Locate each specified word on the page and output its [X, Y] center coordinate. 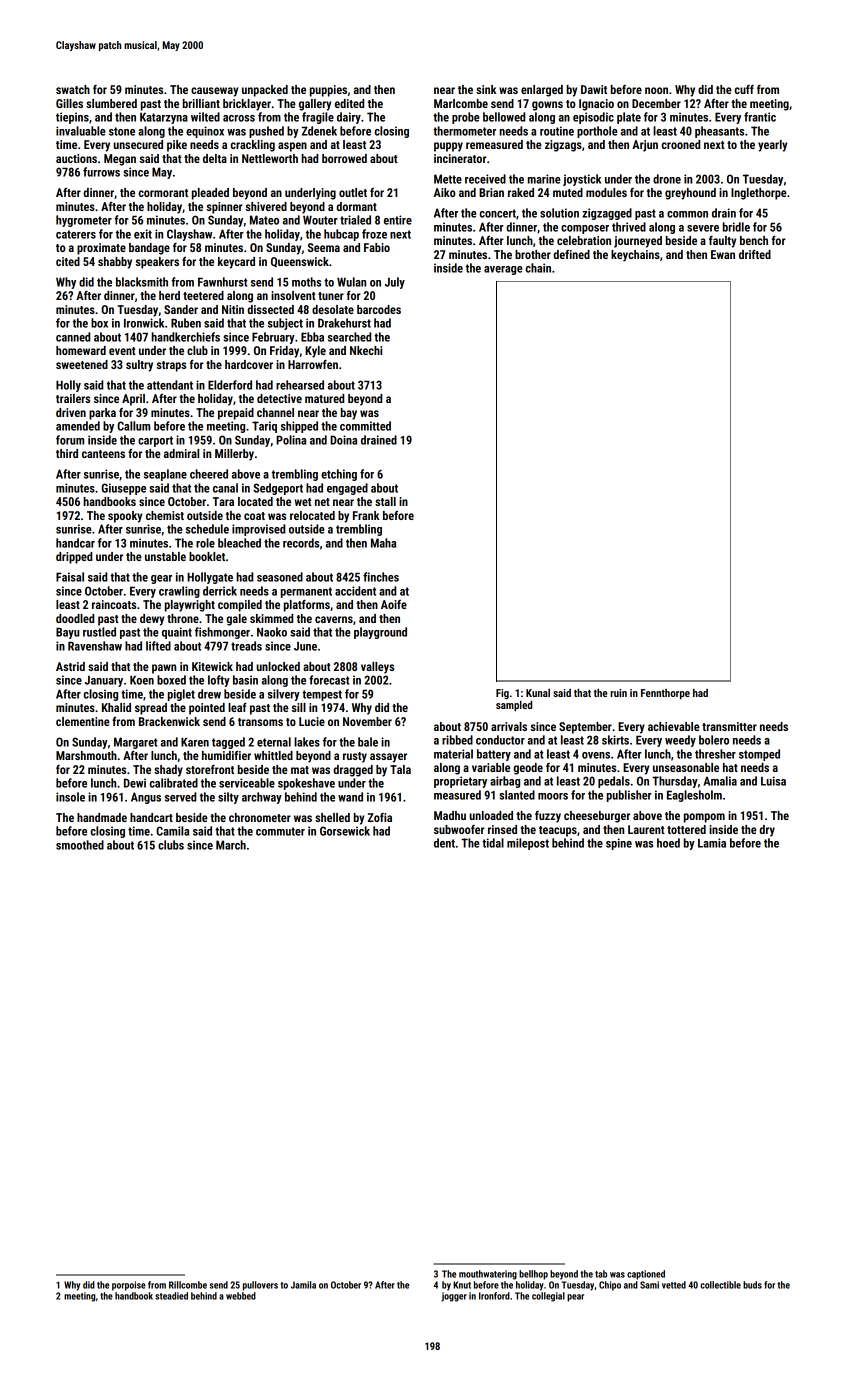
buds [752, 1285]
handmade [102, 817]
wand [350, 797]
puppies [328, 91]
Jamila [303, 1285]
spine [619, 844]
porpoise [129, 1286]
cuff [744, 89]
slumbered [111, 103]
